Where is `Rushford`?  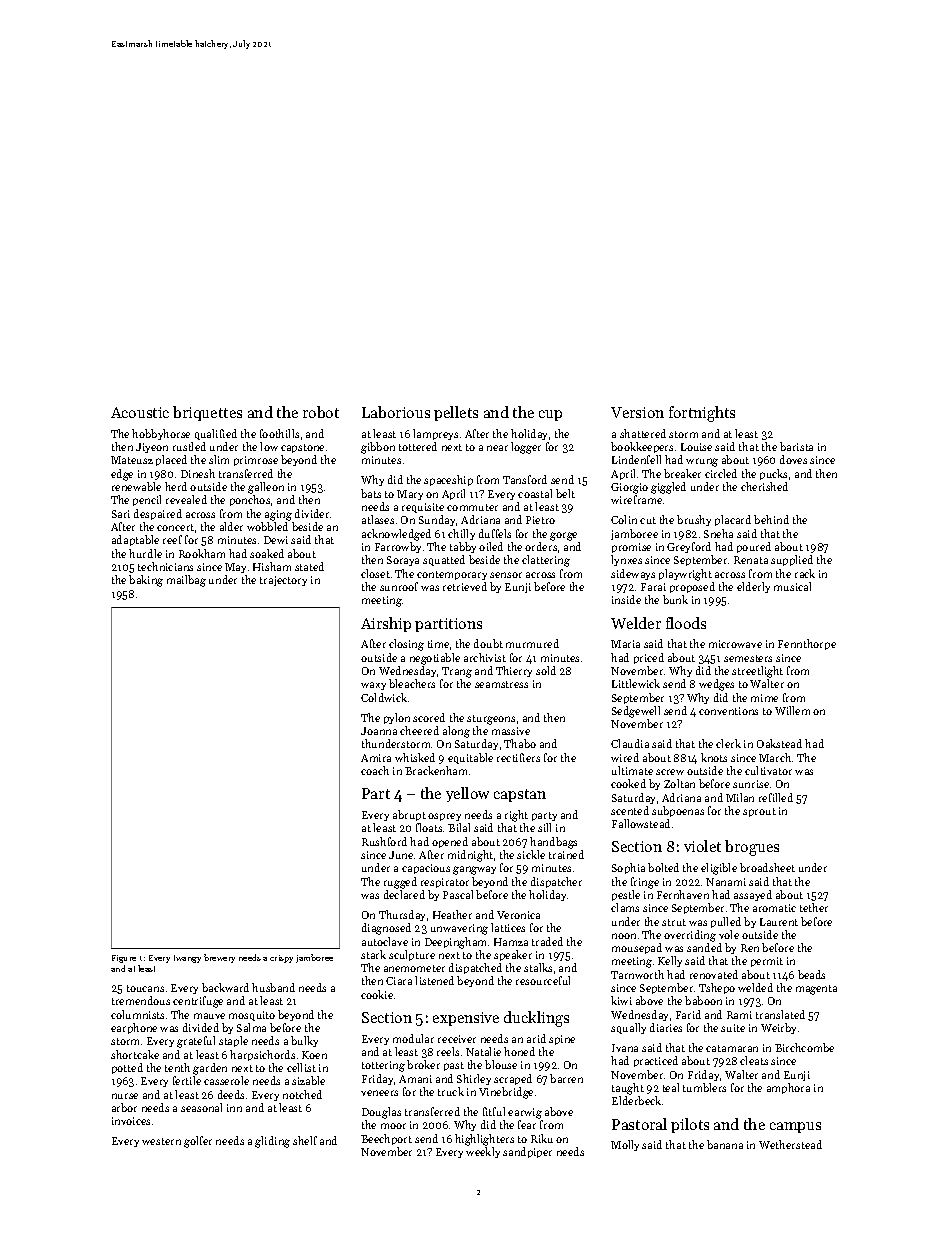
Rushford is located at coordinates (384, 841).
